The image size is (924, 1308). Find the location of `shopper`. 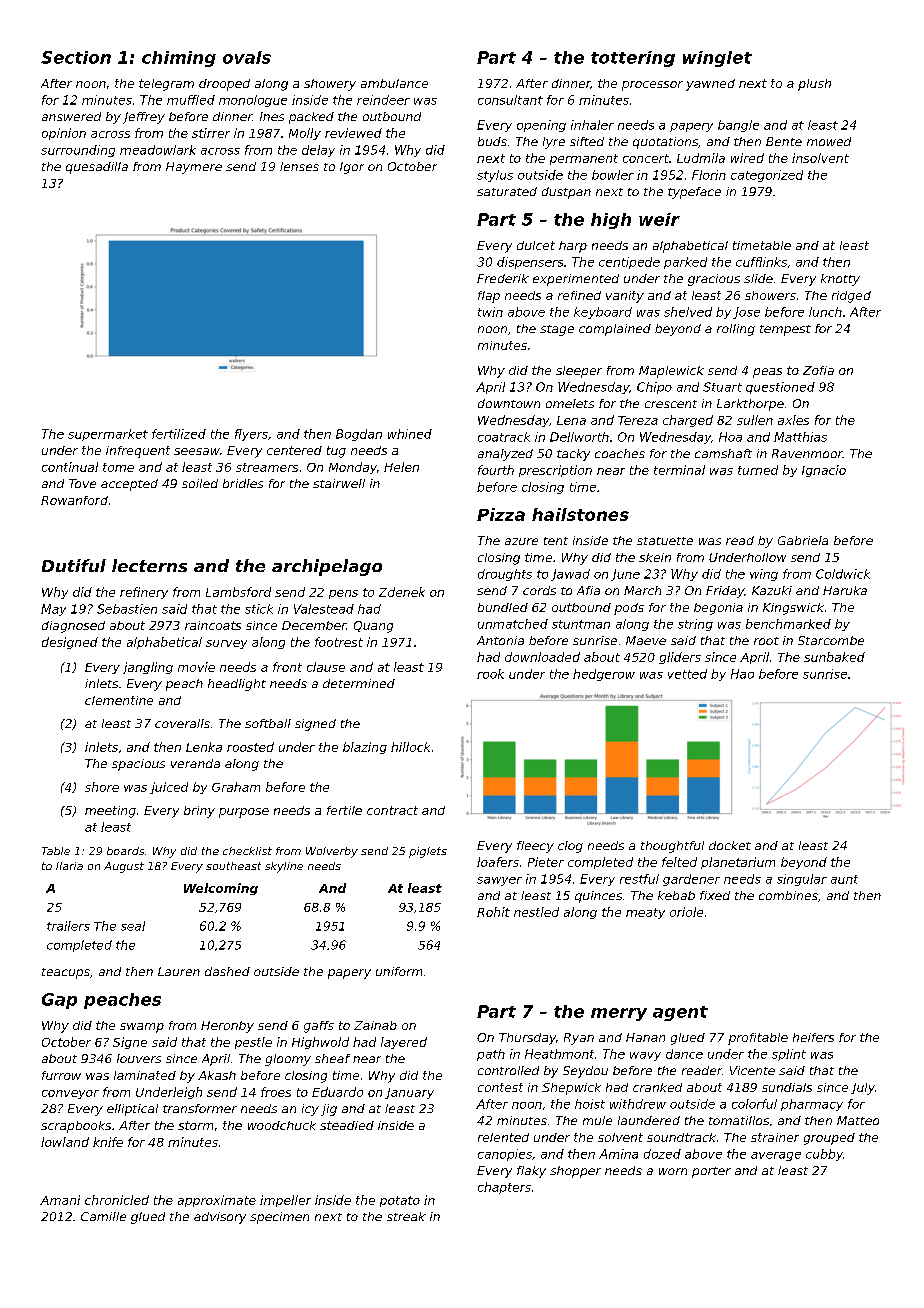

shopper is located at coordinates (575, 1172).
